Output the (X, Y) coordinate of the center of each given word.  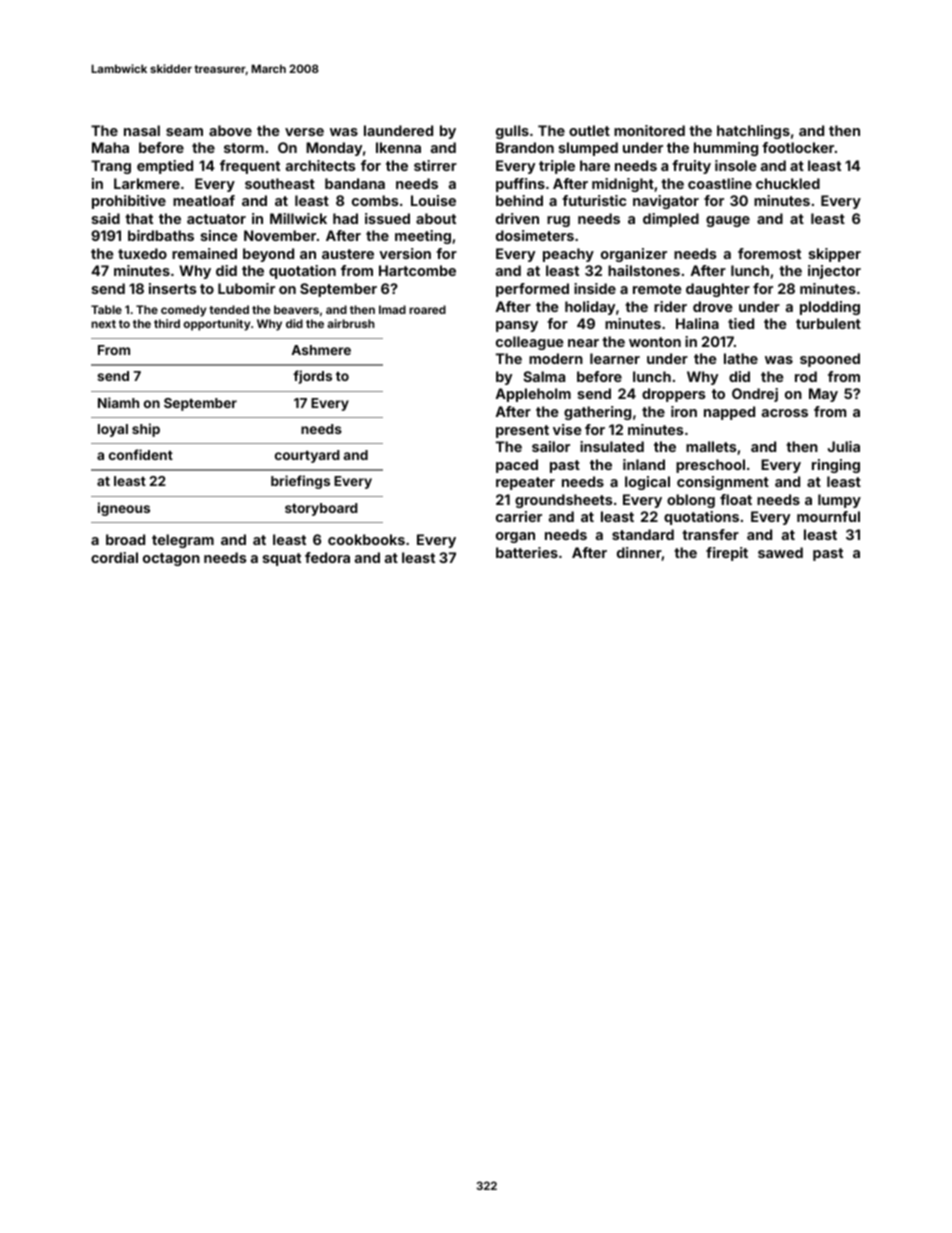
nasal (142, 130)
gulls (512, 132)
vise (567, 429)
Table (106, 309)
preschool (710, 466)
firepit (727, 554)
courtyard (307, 456)
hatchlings (753, 132)
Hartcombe (417, 270)
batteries (527, 552)
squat (282, 559)
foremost (769, 253)
